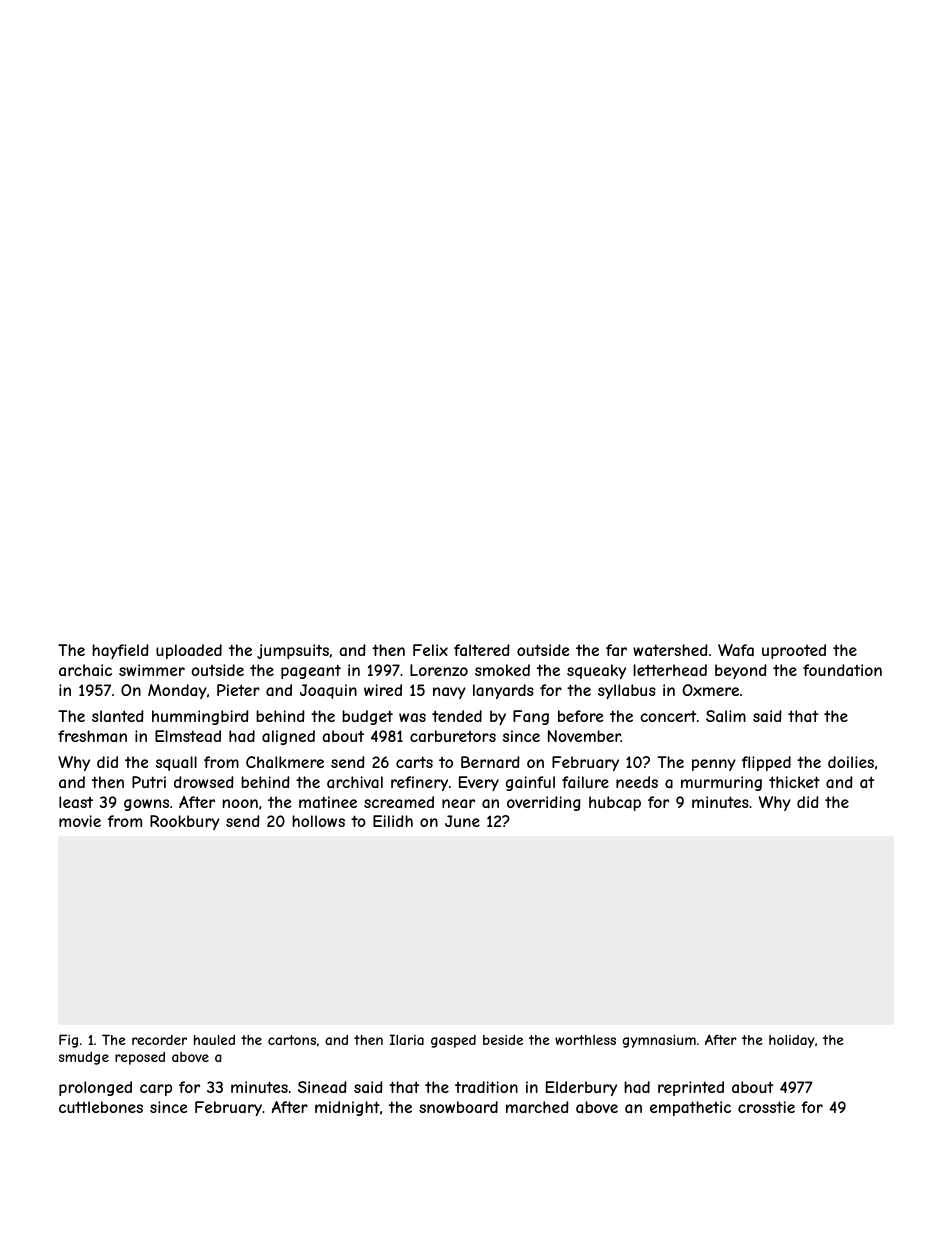  I want to click on snowboard, so click(458, 1107).
